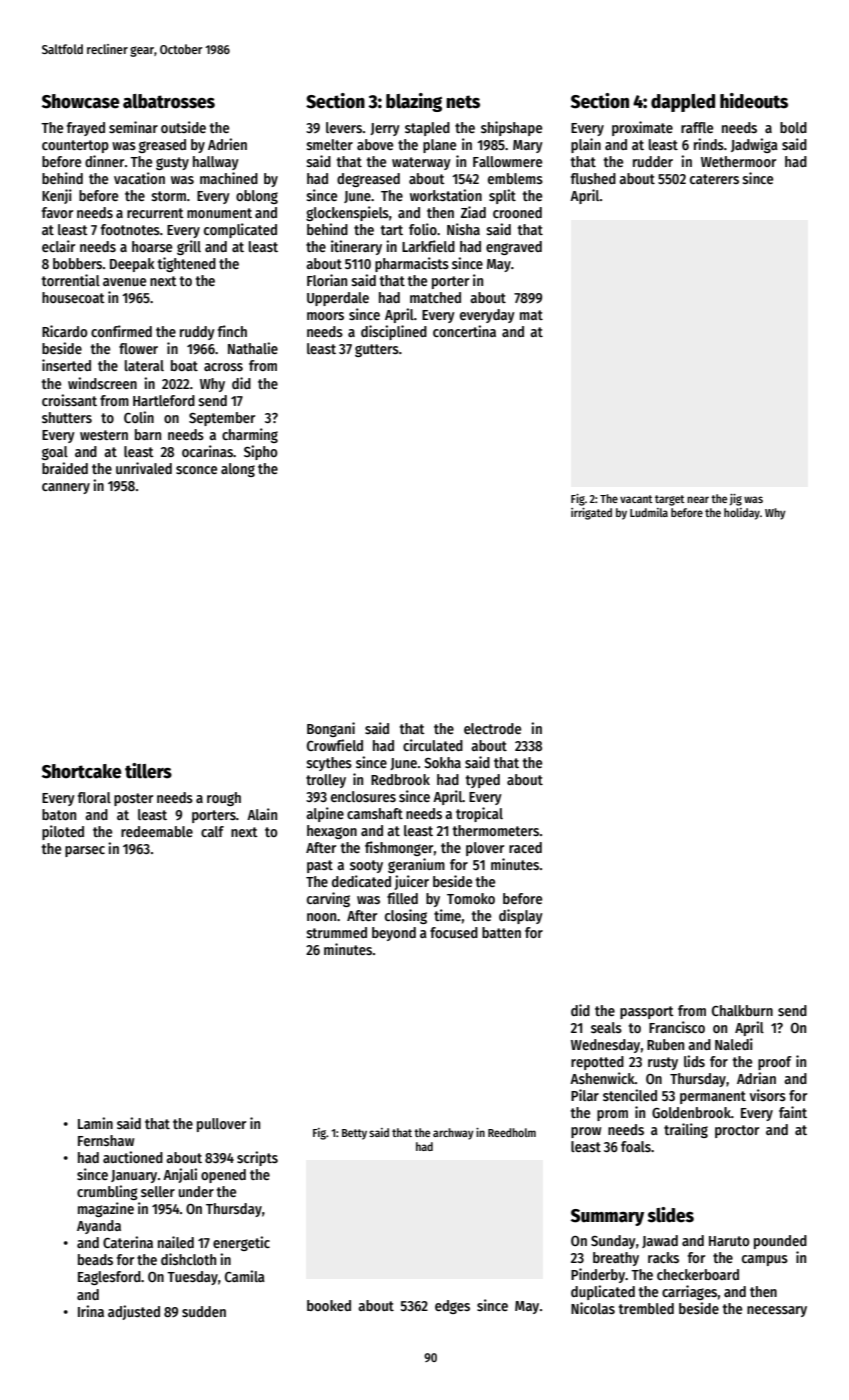 Image resolution: width=849 pixels, height=1400 pixels. What do you see at coordinates (91, 1311) in the image?
I see `Irina` at bounding box center [91, 1311].
